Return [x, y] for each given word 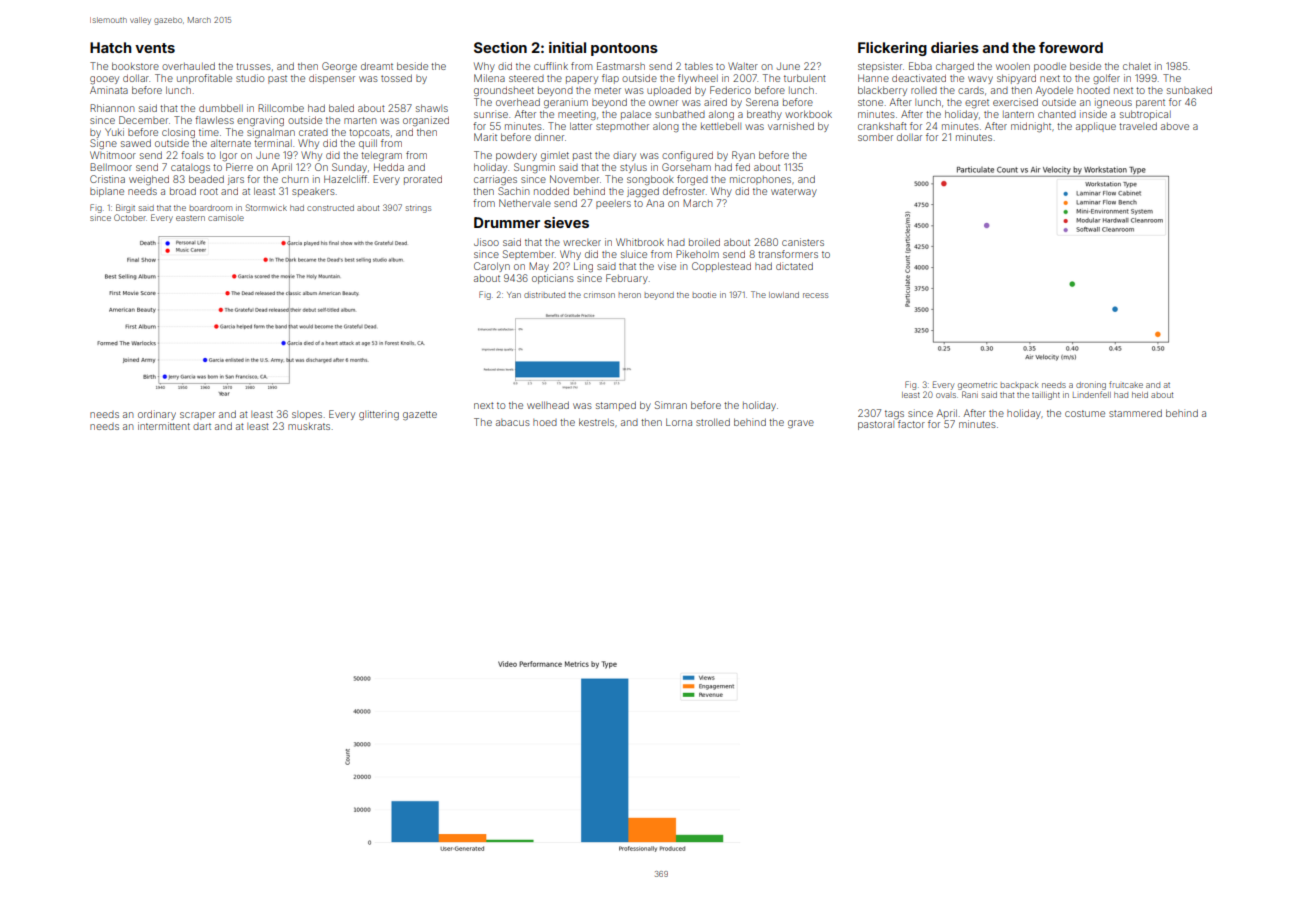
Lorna [679, 422]
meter [608, 90]
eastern [190, 218]
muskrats [309, 426]
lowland [784, 295]
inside [1093, 114]
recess [815, 295]
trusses [253, 66]
